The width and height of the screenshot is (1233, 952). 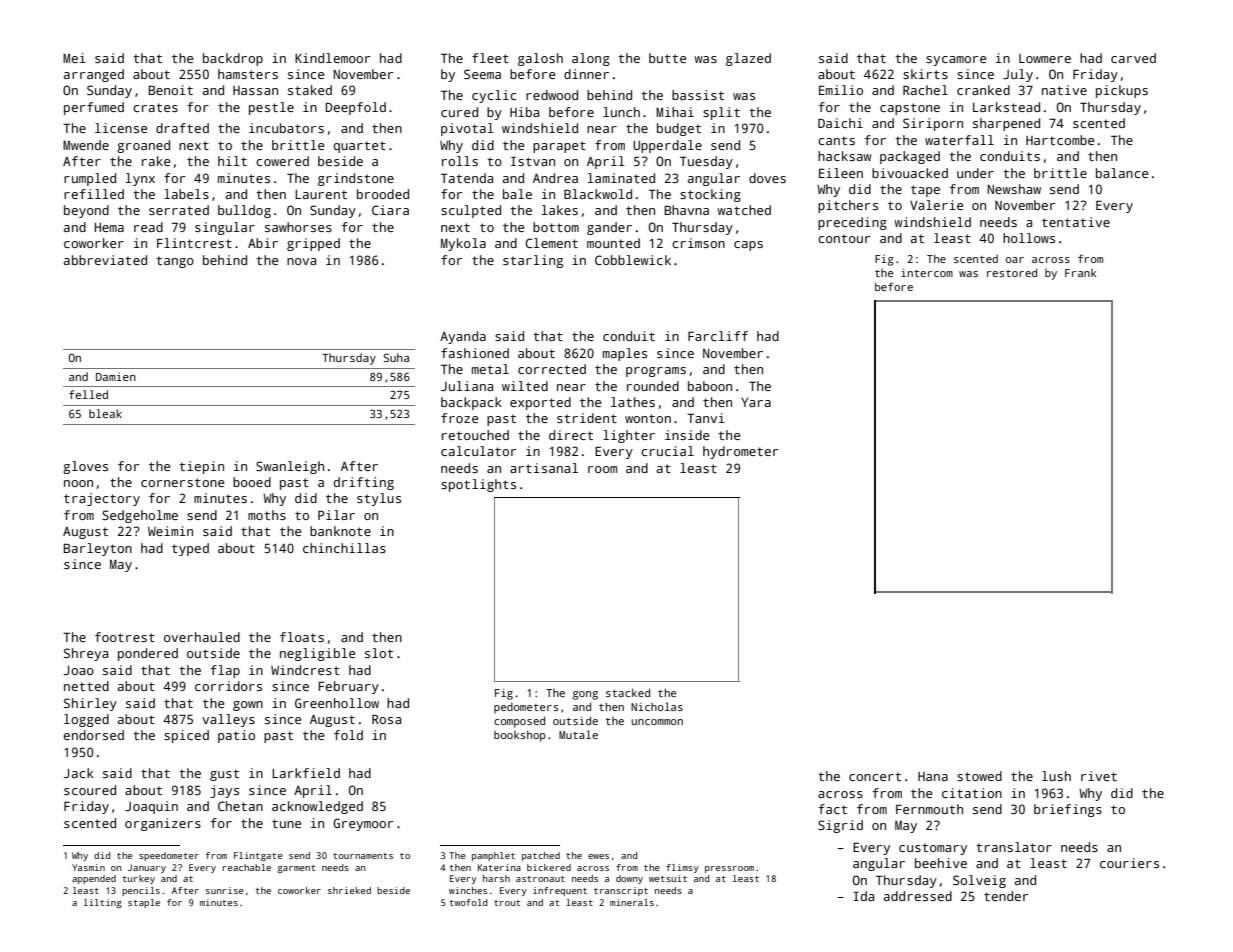 What do you see at coordinates (927, 273) in the screenshot?
I see `intercom` at bounding box center [927, 273].
